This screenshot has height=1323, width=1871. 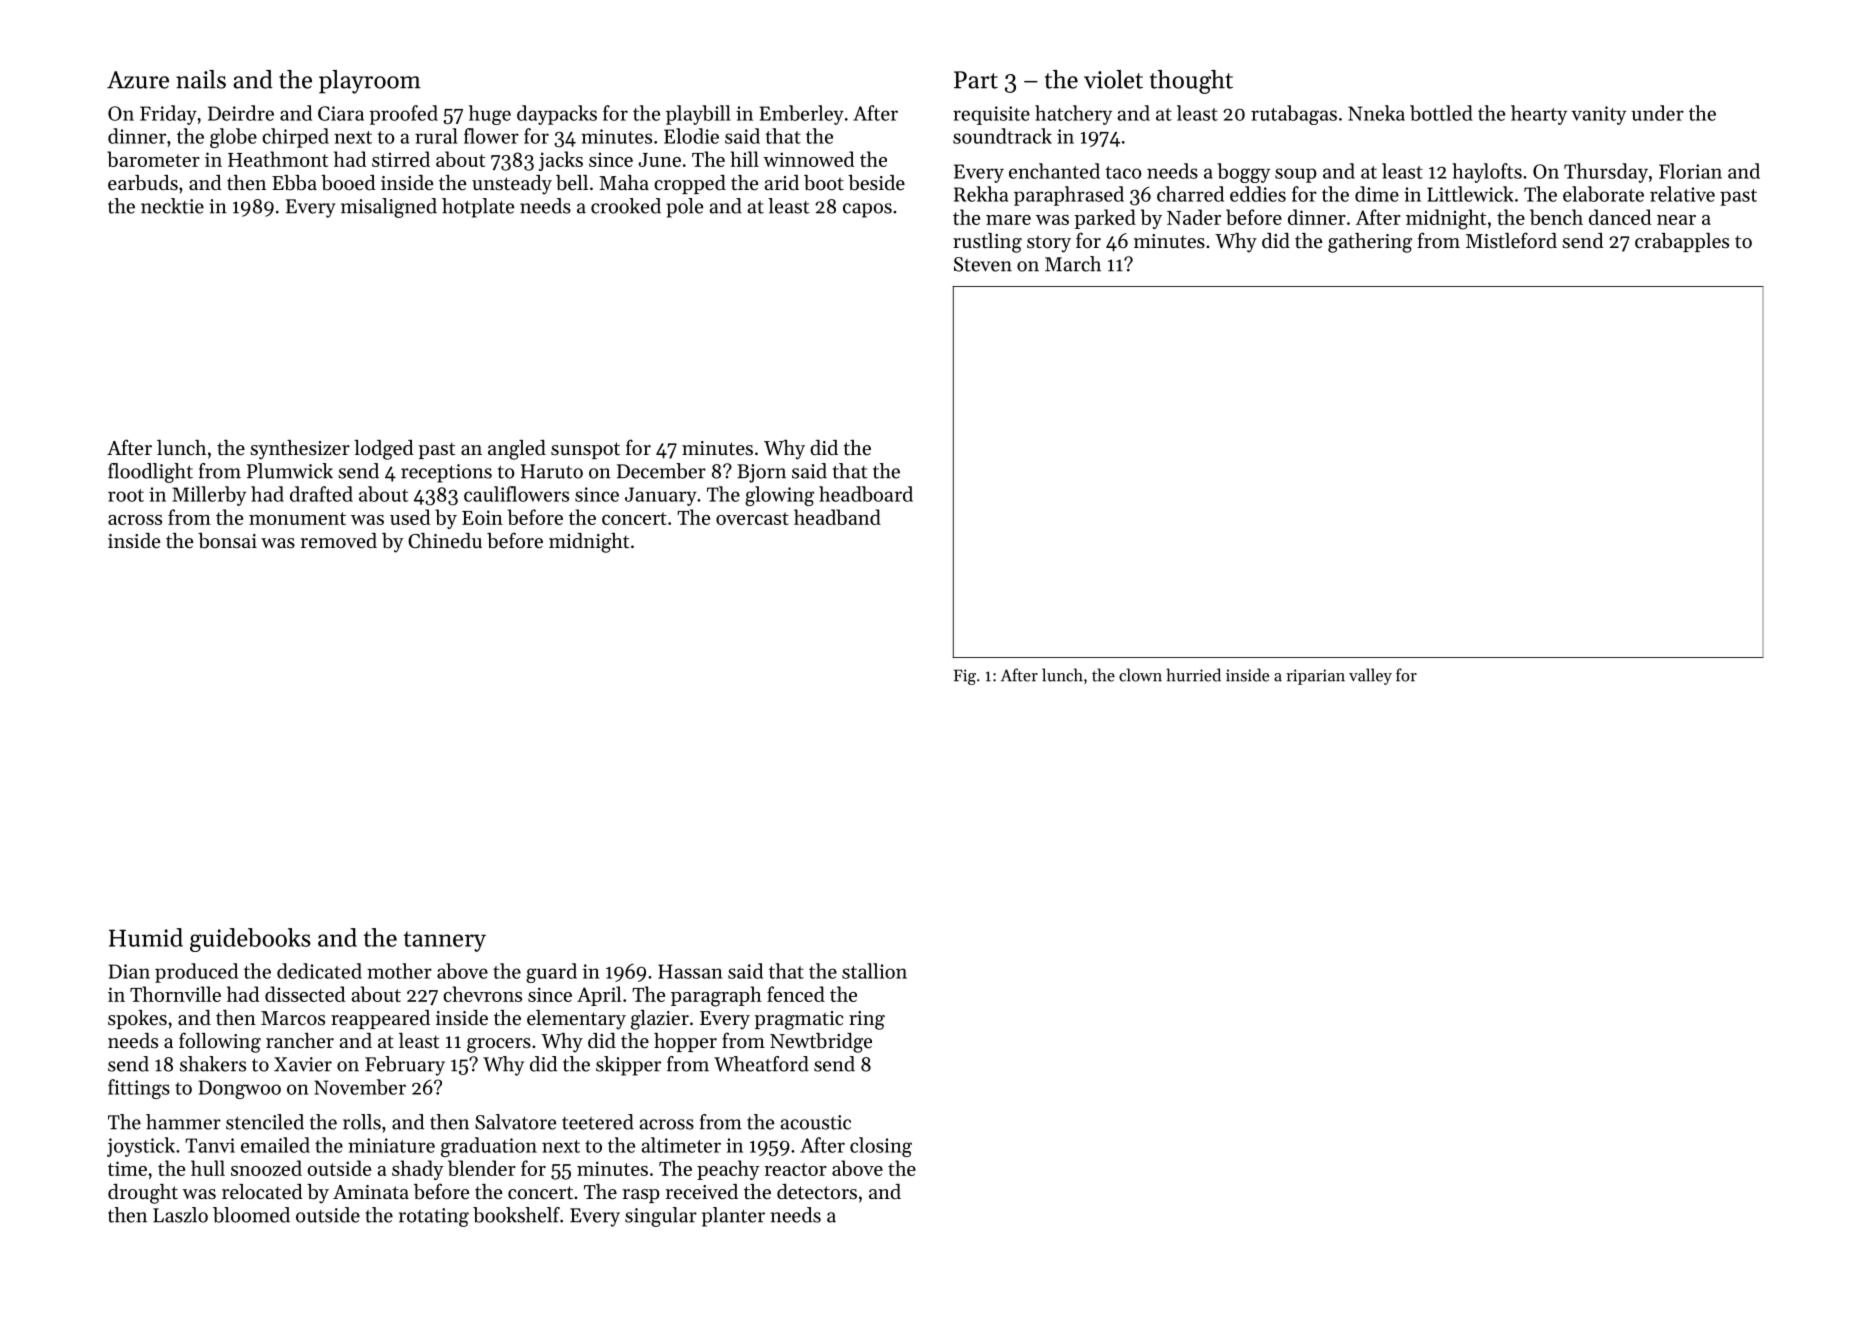 I want to click on Azure, so click(x=138, y=80).
